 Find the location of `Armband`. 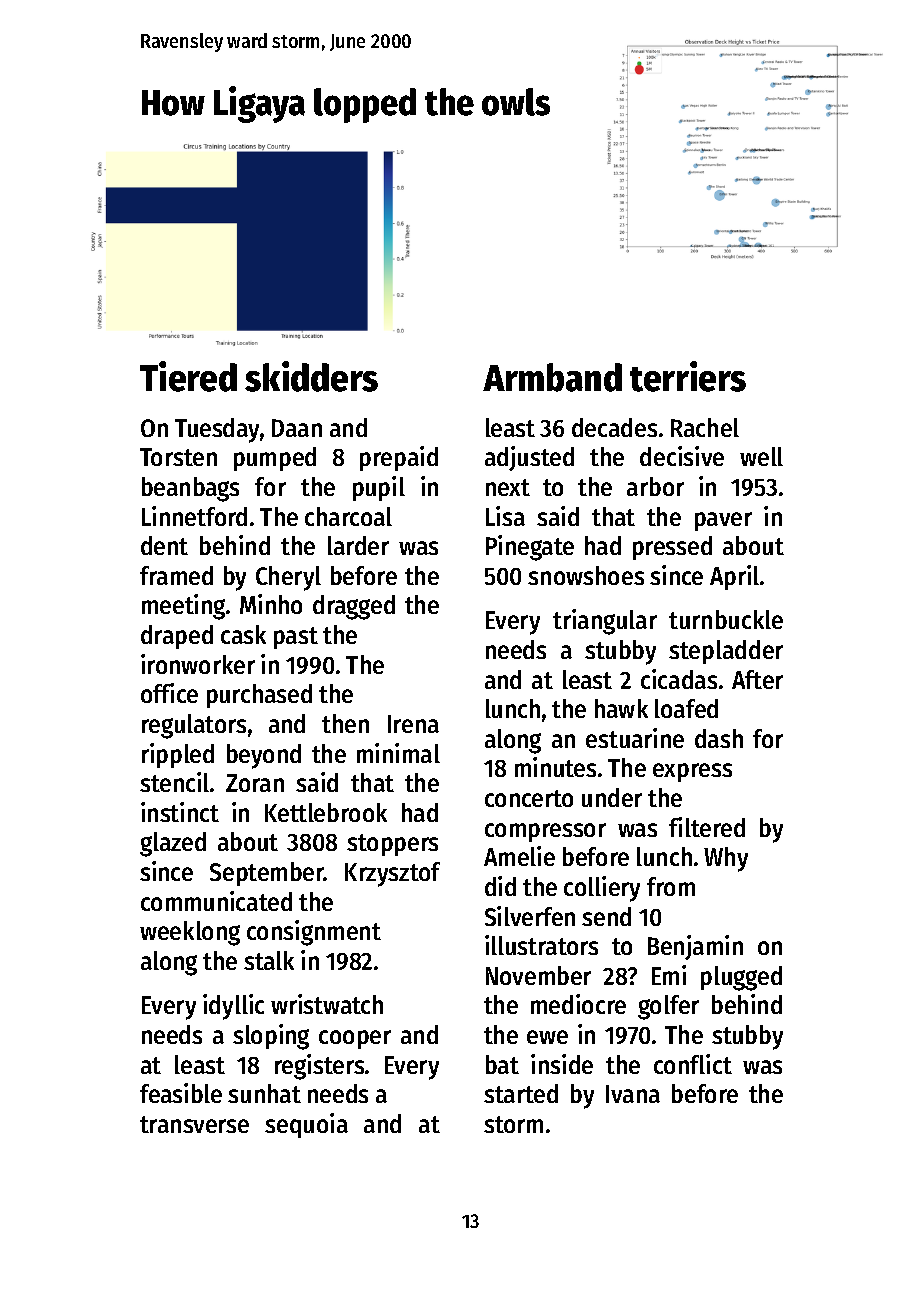

Armband is located at coordinates (552, 377).
